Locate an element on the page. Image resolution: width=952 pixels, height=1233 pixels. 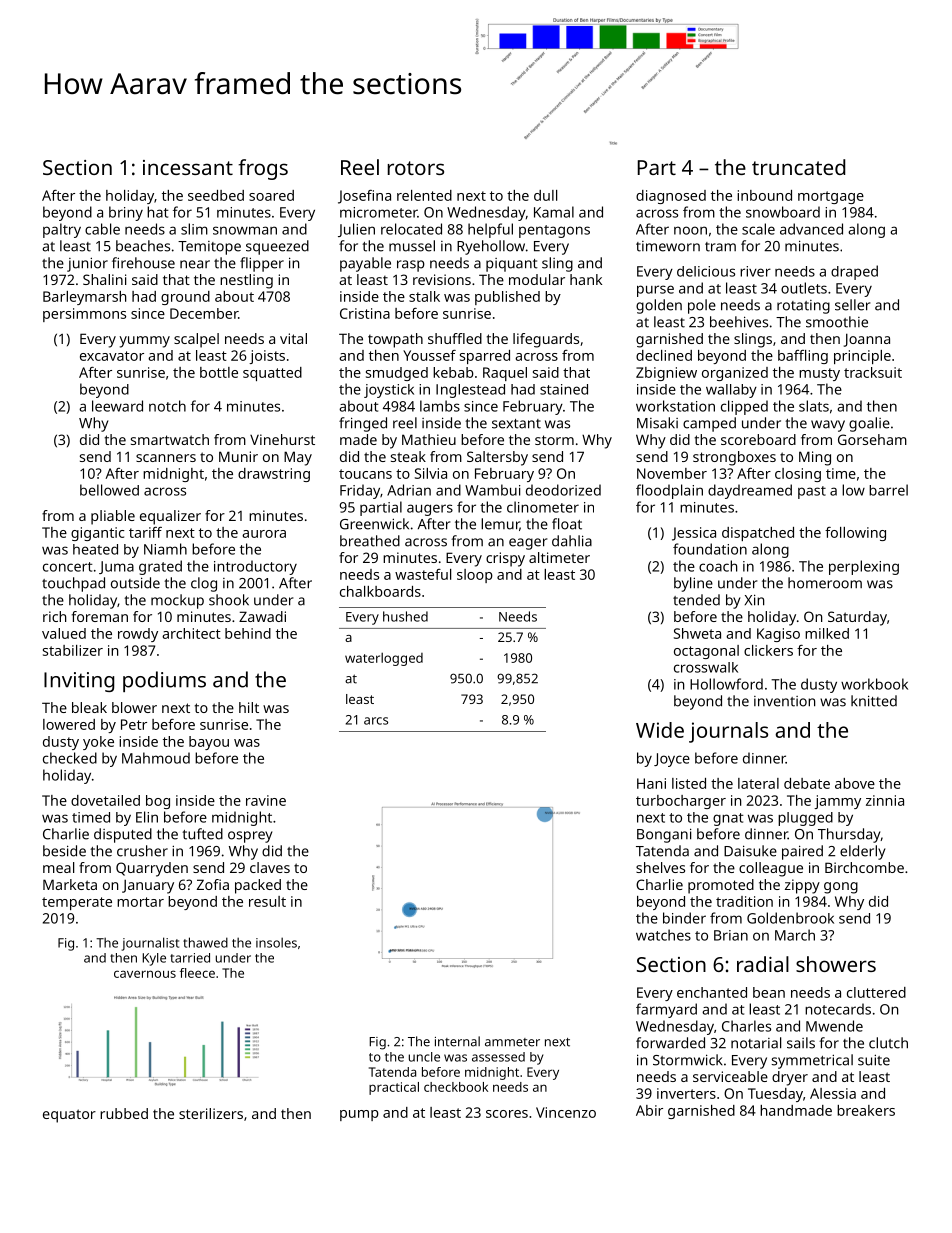
equator is located at coordinates (69, 1116).
